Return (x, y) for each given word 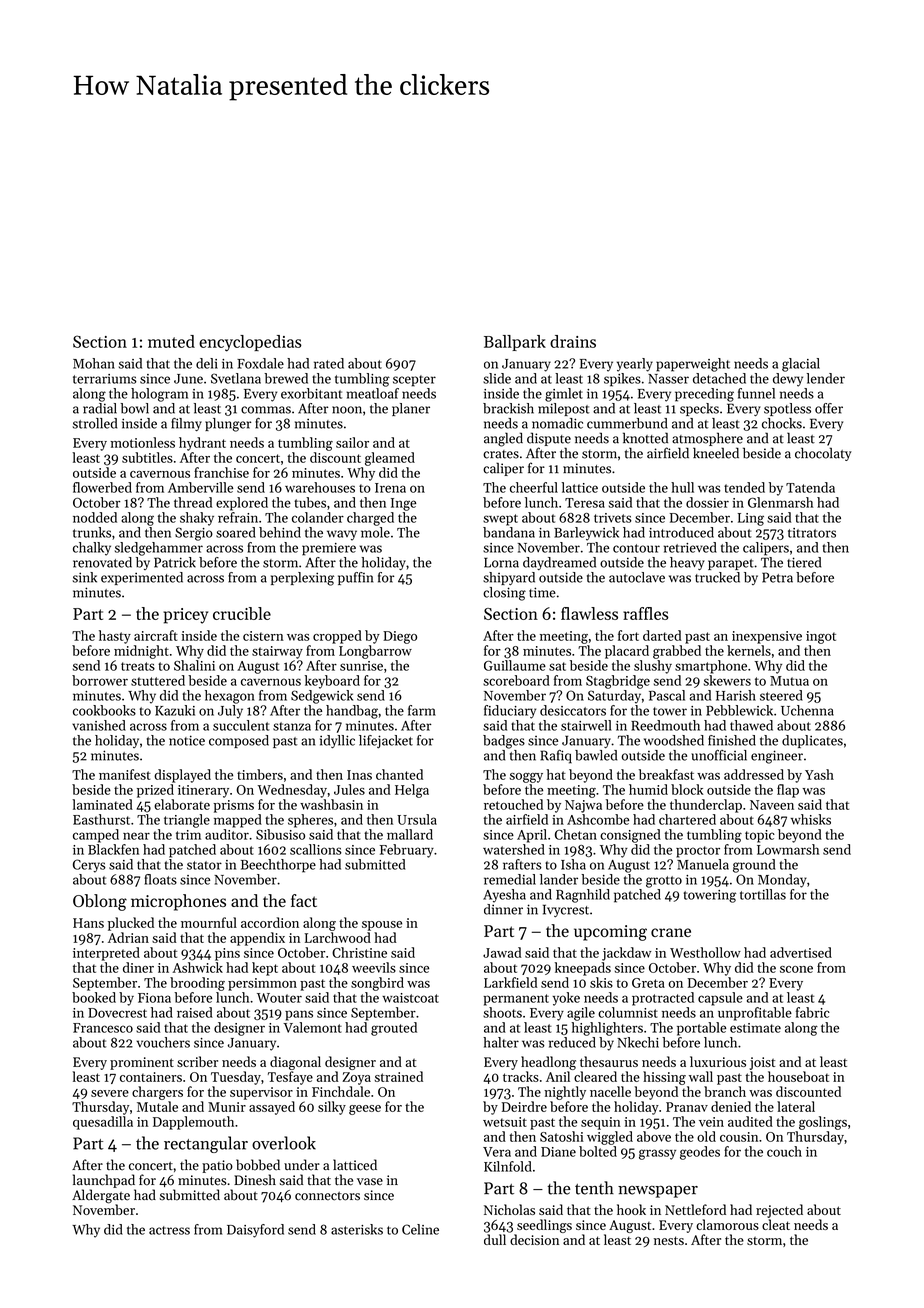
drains (573, 341)
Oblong (100, 902)
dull (495, 1239)
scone (796, 969)
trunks (92, 532)
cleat (776, 1224)
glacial (801, 365)
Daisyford (255, 1231)
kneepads (583, 969)
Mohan (94, 363)
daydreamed (559, 563)
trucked (717, 577)
